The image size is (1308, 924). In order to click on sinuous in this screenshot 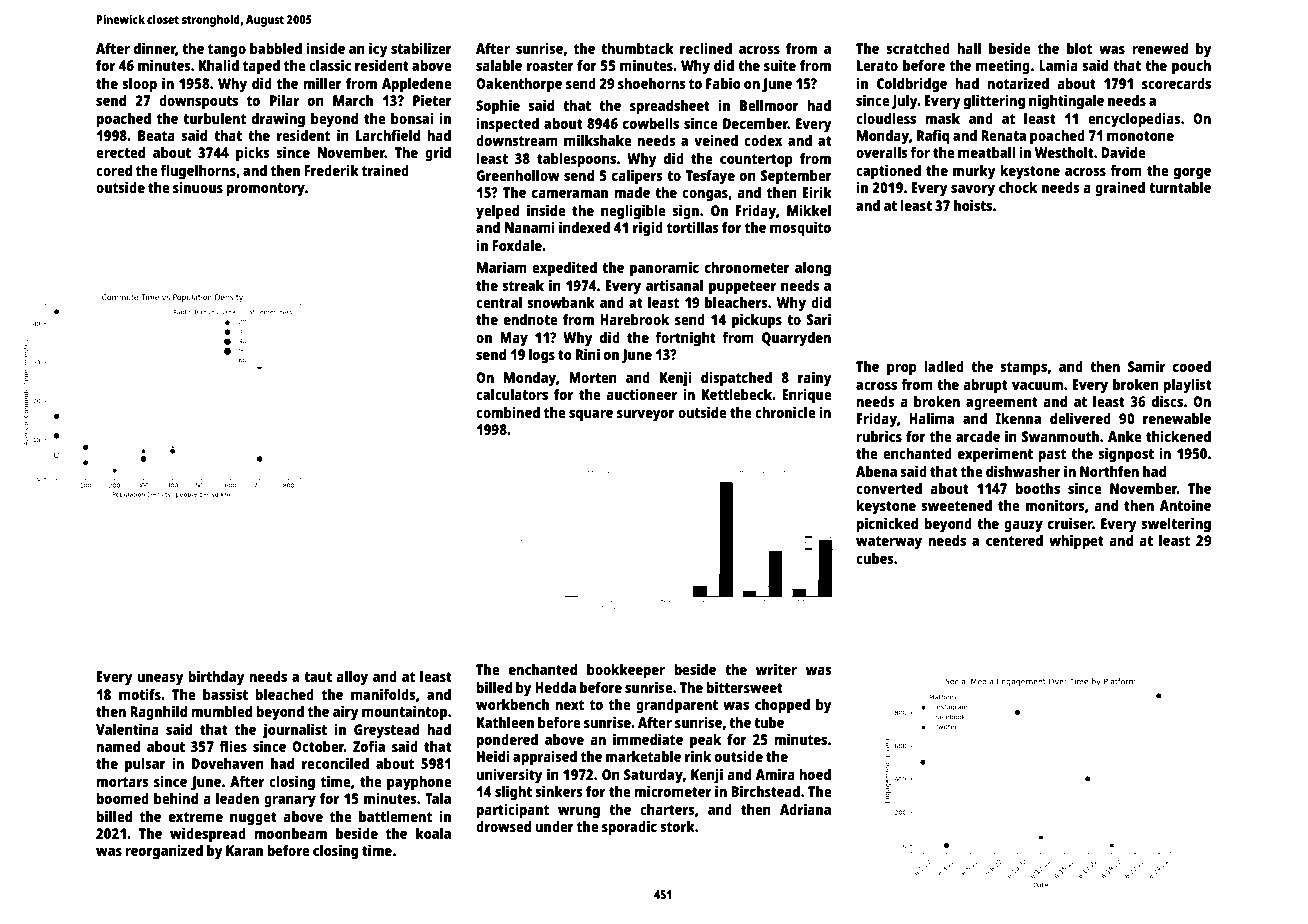, I will do `click(198, 187)`.
